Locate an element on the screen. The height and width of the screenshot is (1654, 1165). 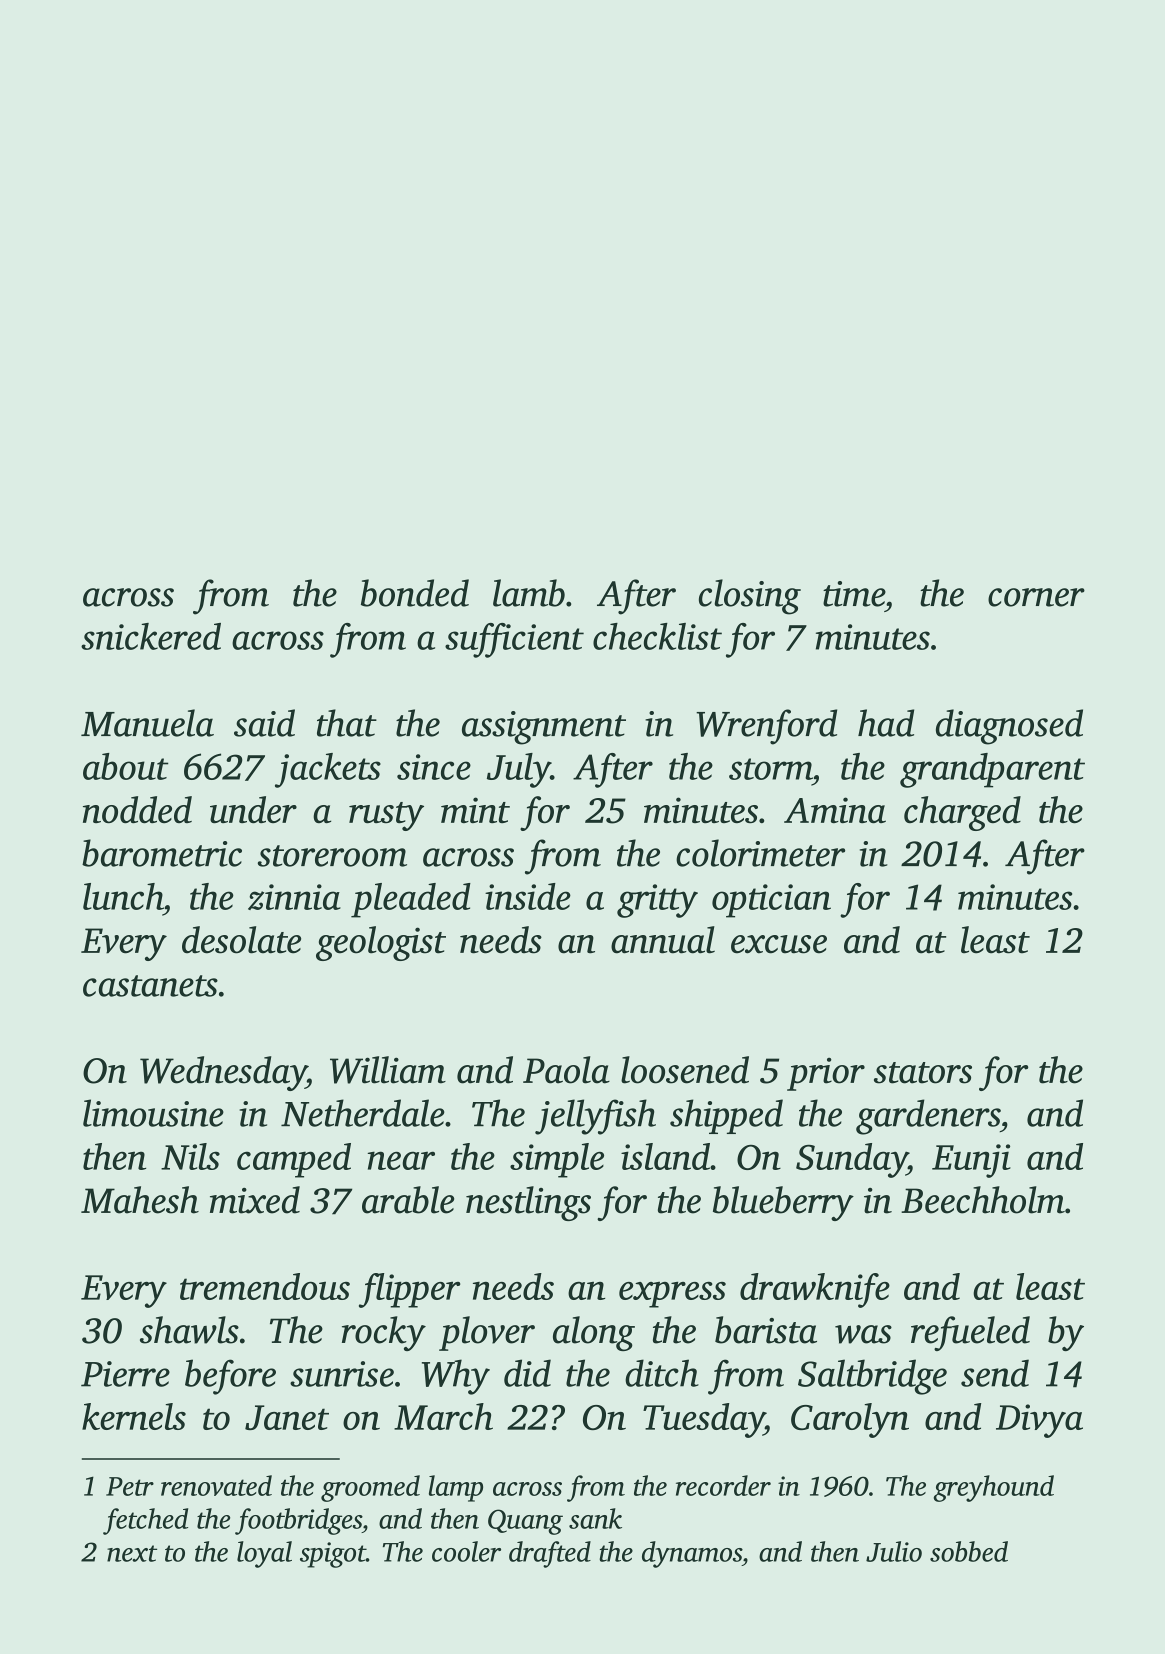
blueberry is located at coordinates (783, 1203).
